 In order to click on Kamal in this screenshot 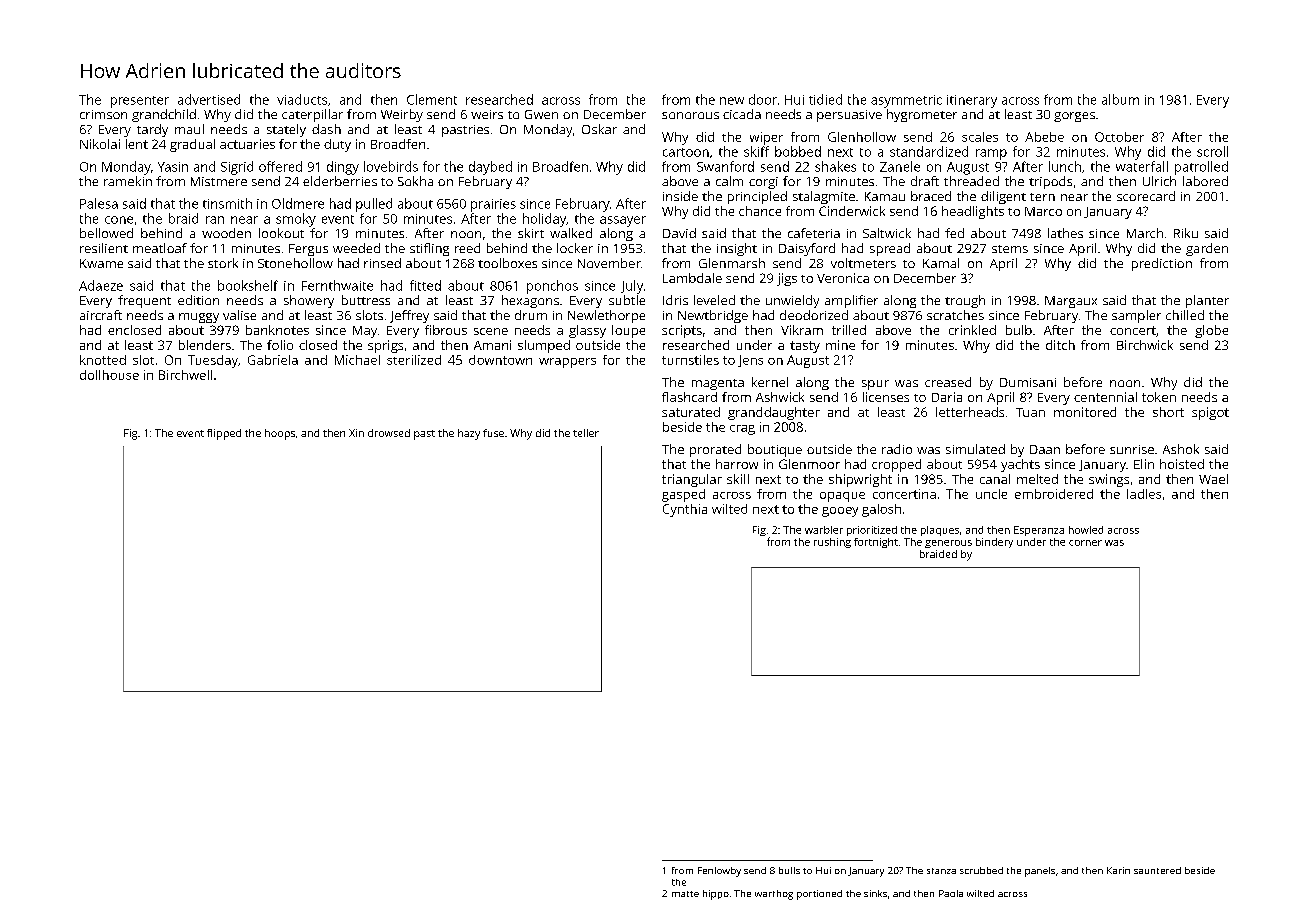, I will do `click(941, 263)`.
